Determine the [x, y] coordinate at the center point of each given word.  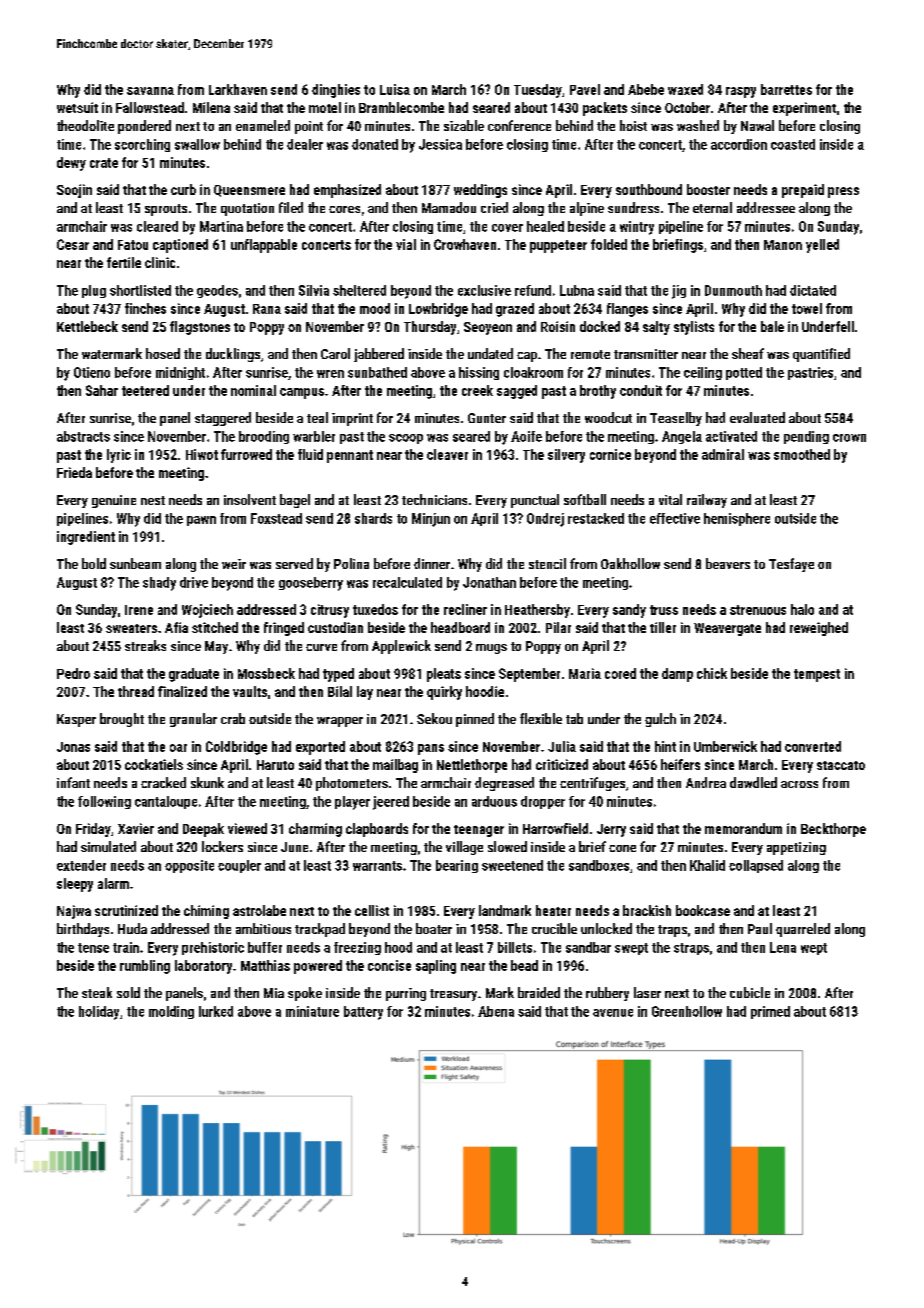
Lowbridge [438, 310]
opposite [189, 866]
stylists [694, 328]
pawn [201, 521]
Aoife [526, 436]
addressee [766, 207]
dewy [71, 164]
